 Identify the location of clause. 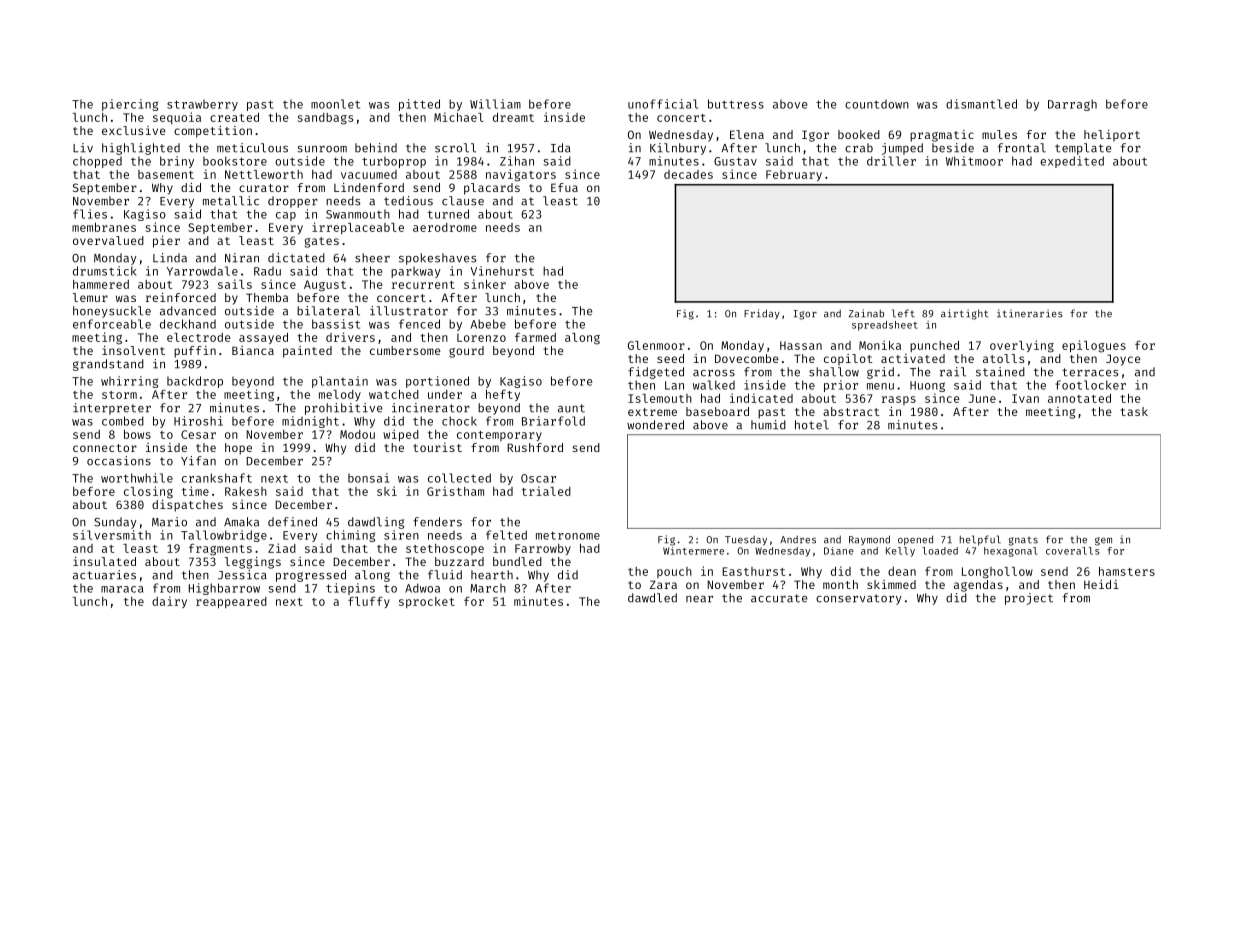
(463, 201).
